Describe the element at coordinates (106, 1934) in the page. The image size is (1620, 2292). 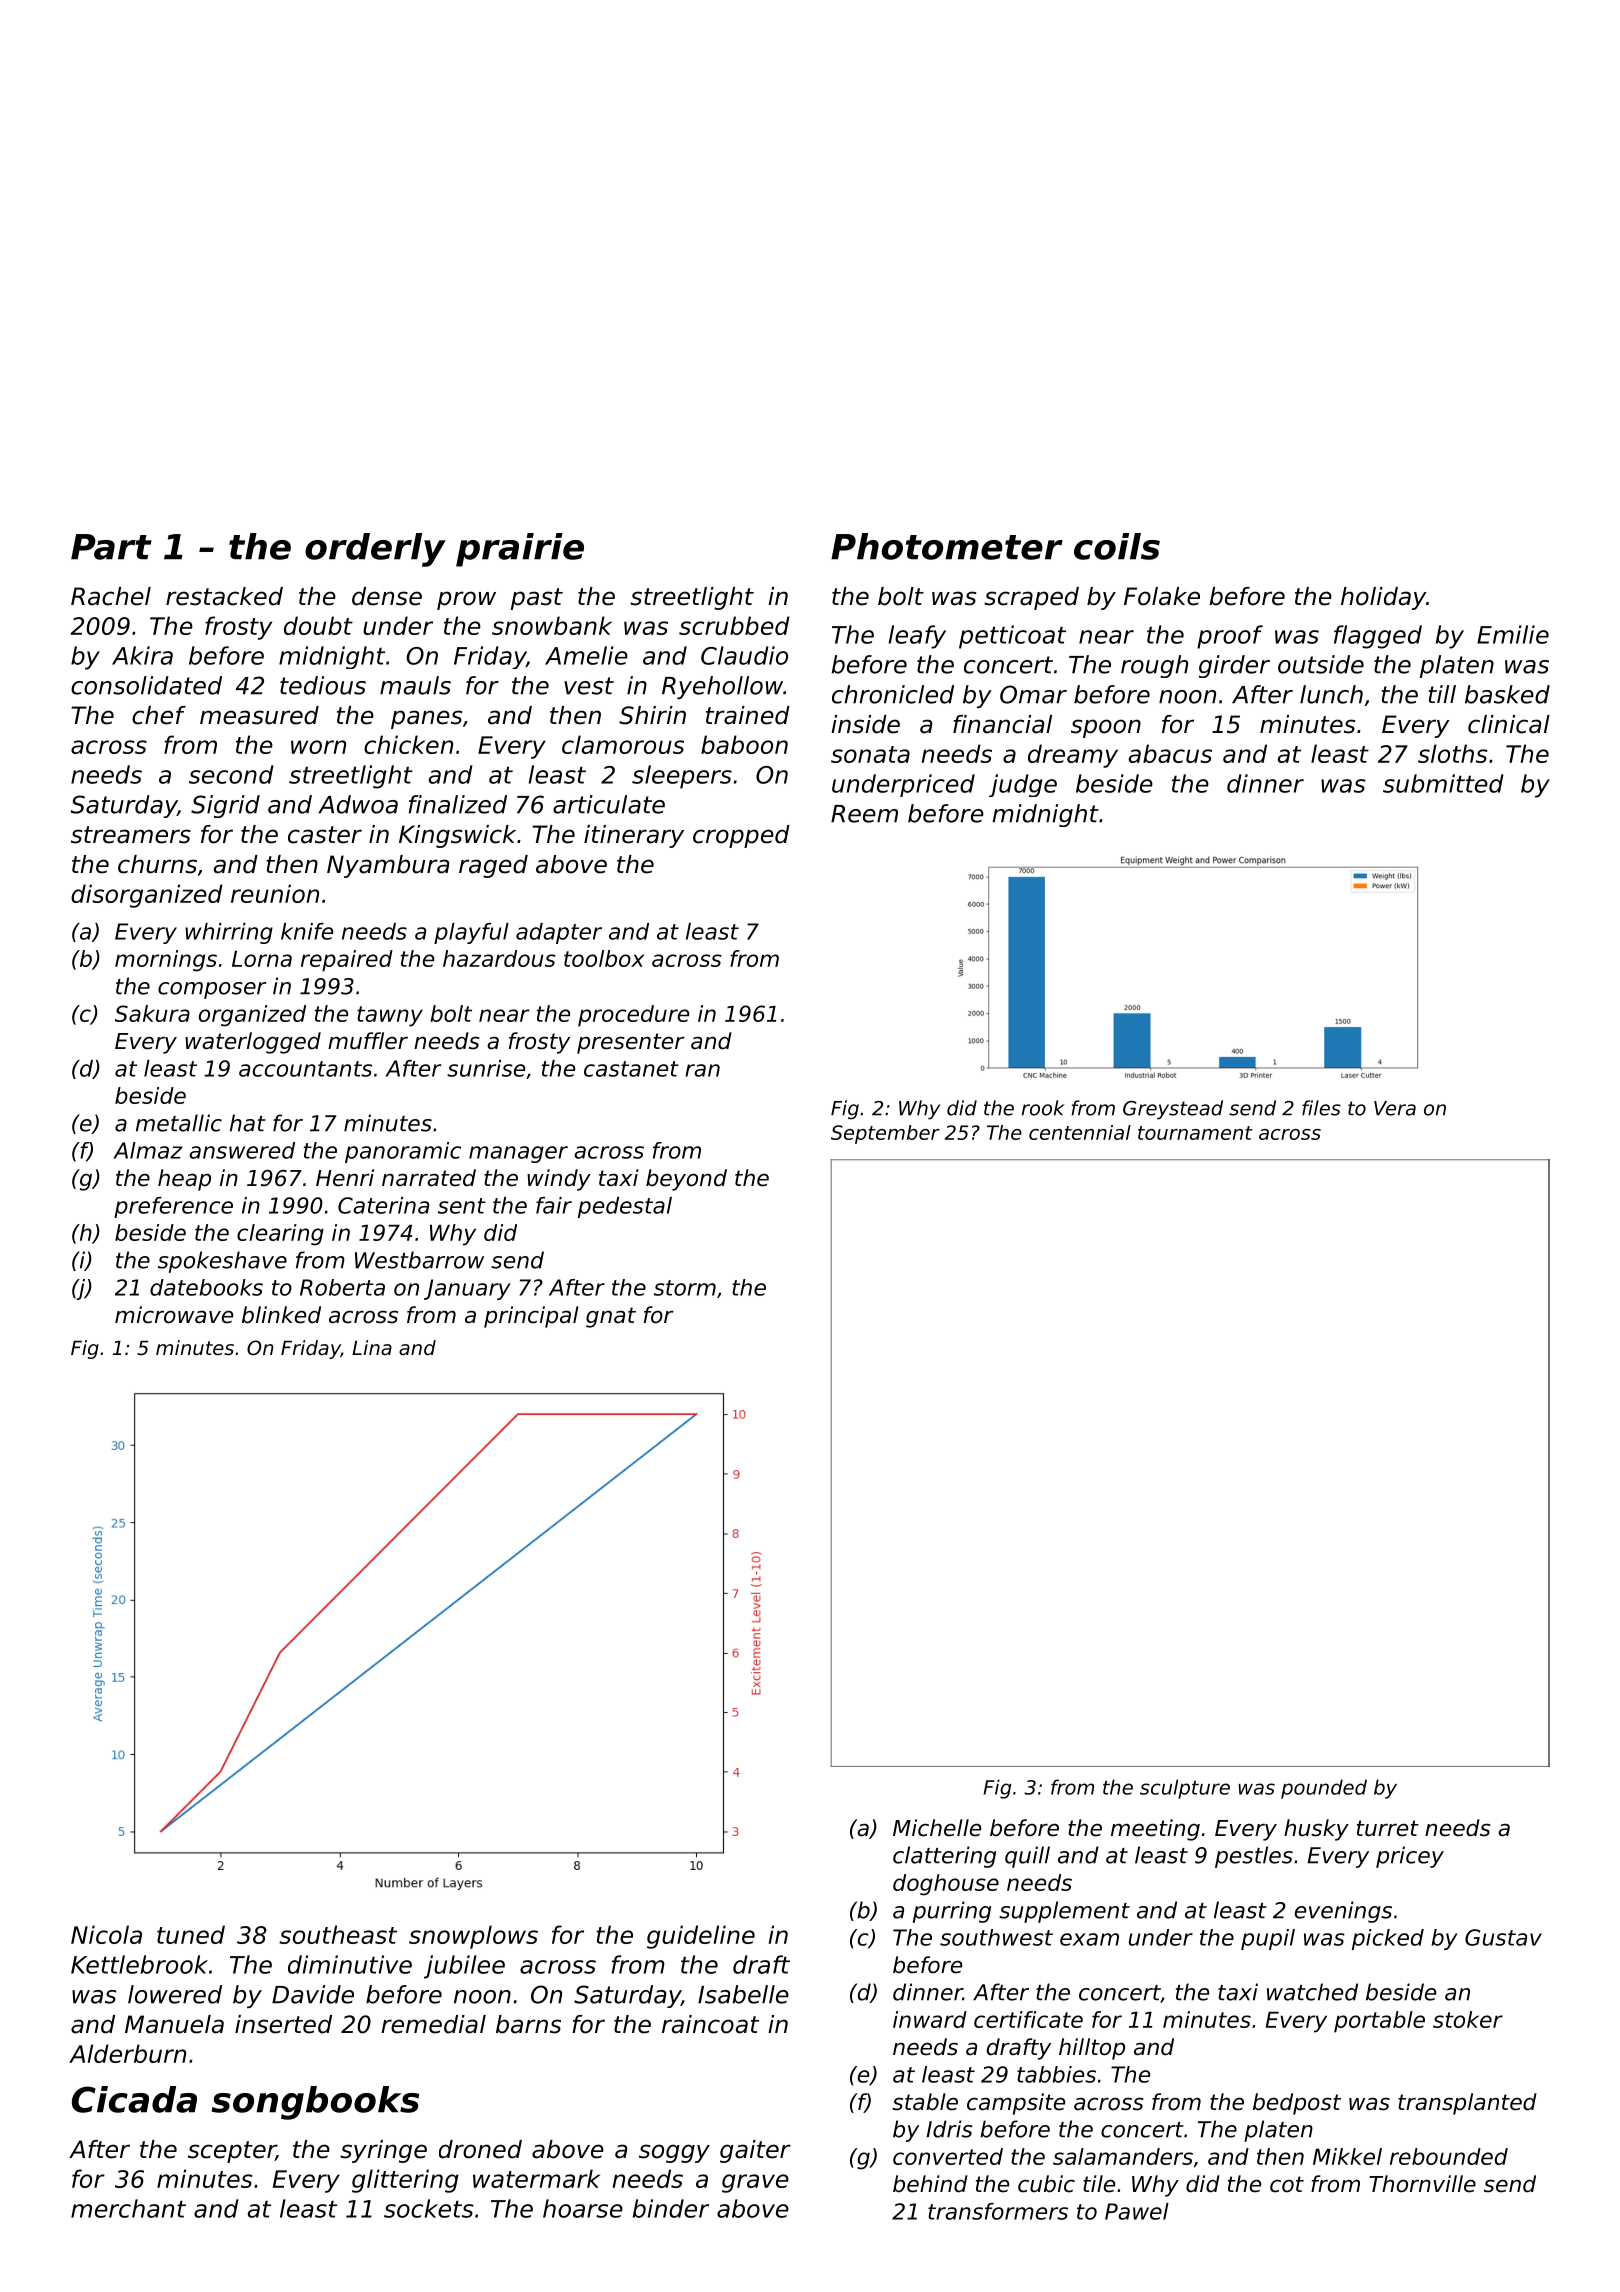
I see `Nicola` at that location.
